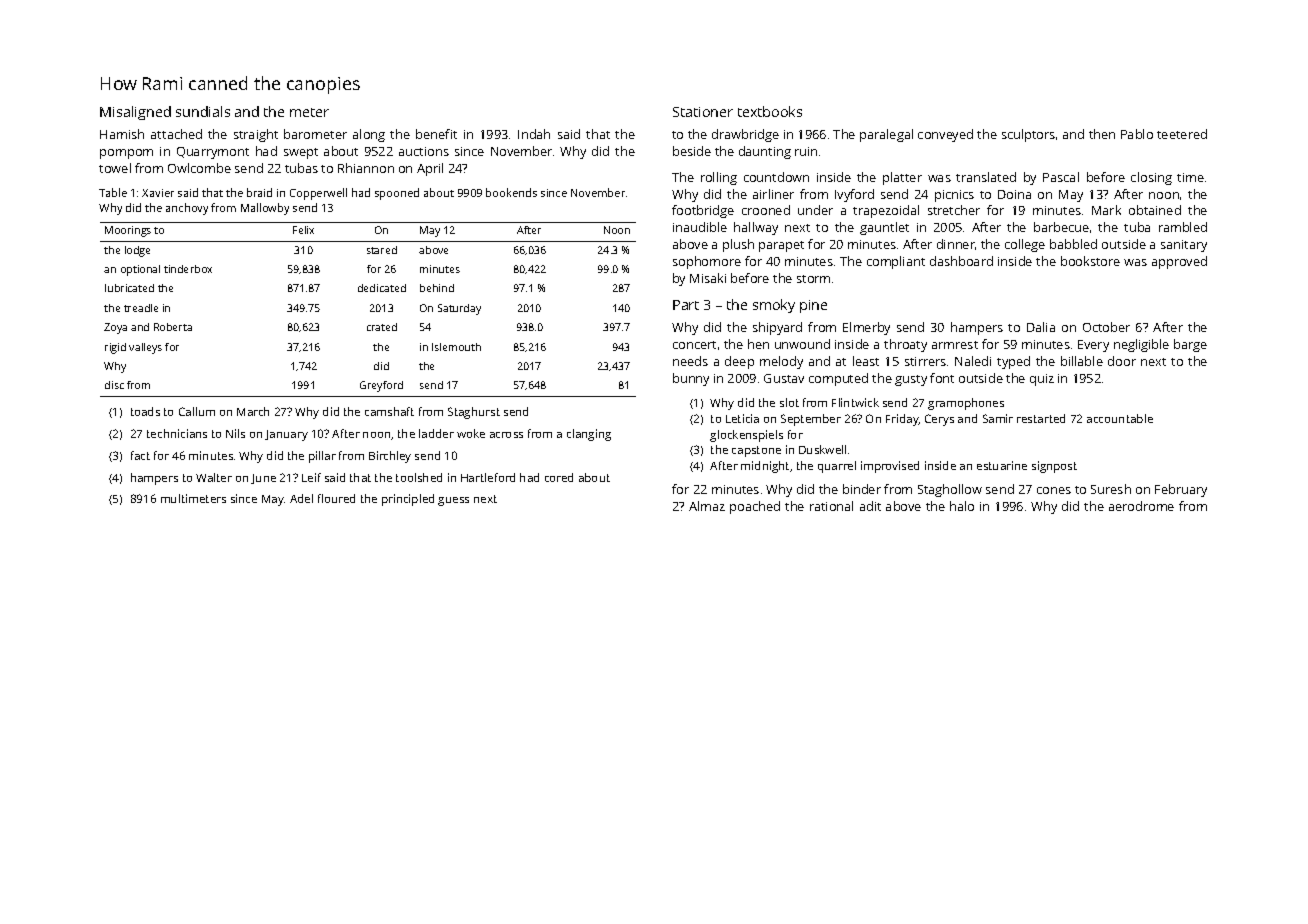 This screenshot has width=1308, height=924. Describe the element at coordinates (691, 379) in the screenshot. I see `bunny` at that location.
